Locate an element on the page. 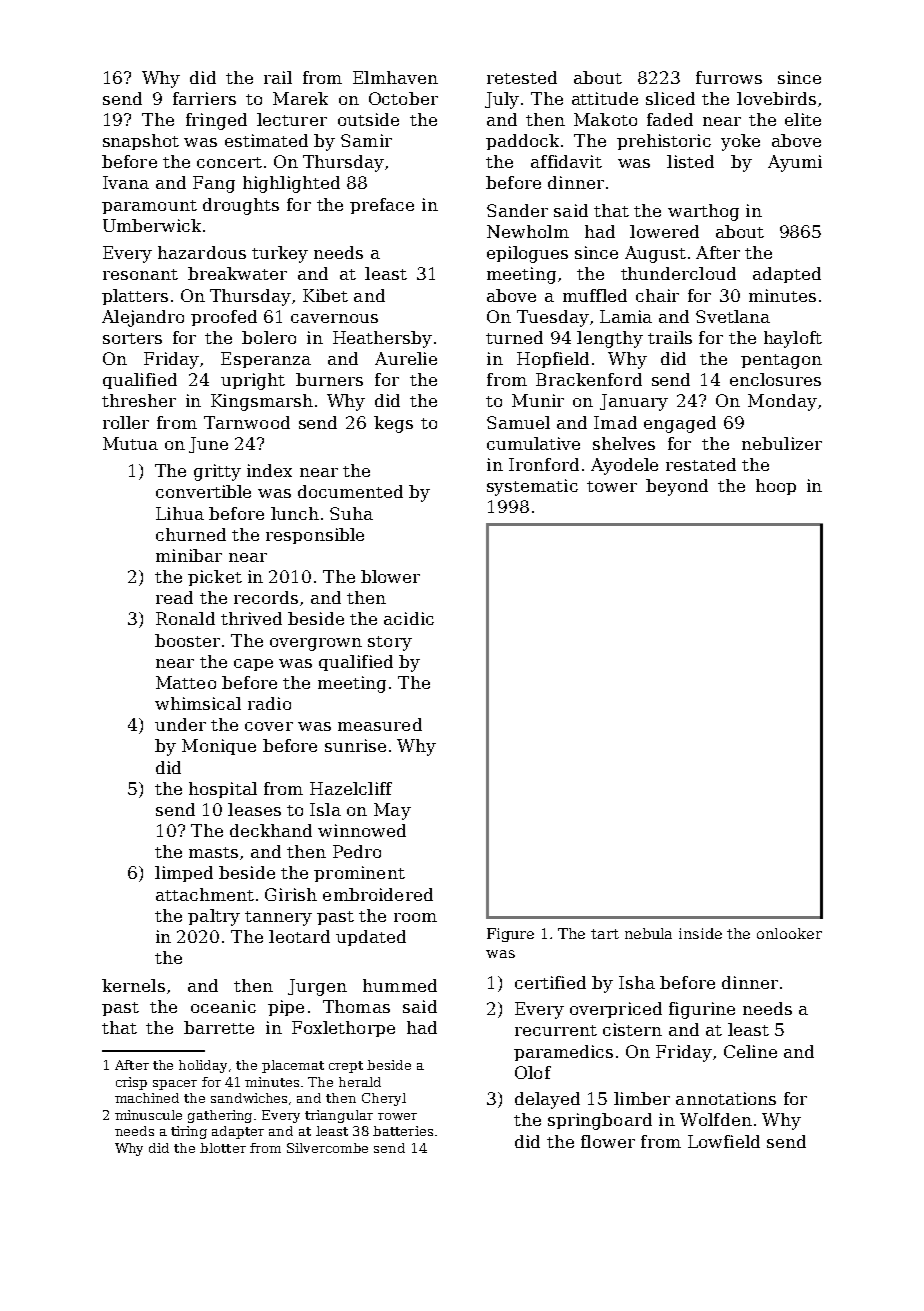 The image size is (924, 1311). measured is located at coordinates (380, 724).
